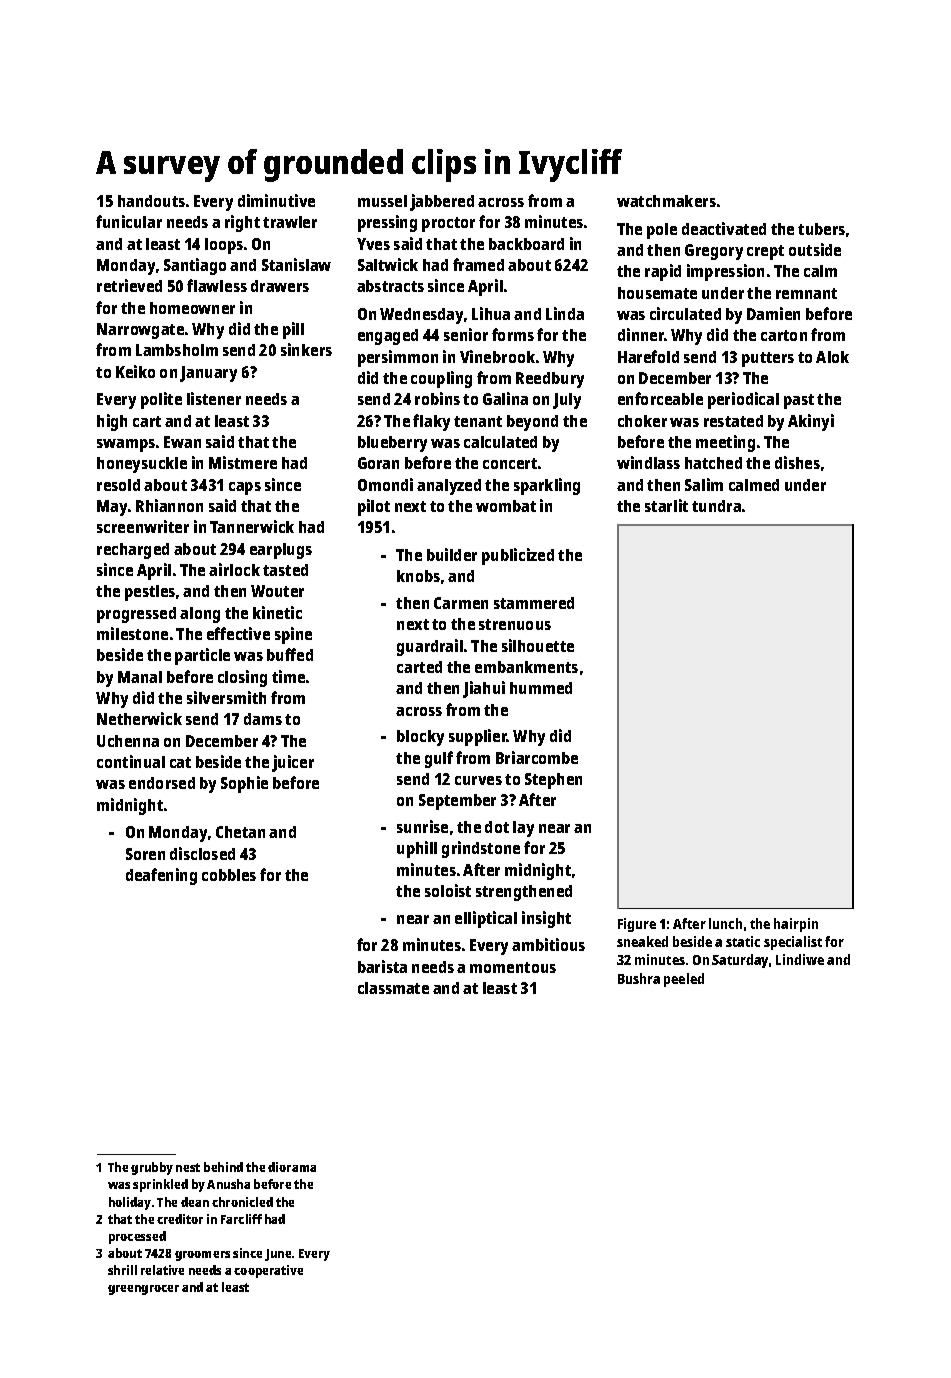  I want to click on hairpin, so click(796, 925).
